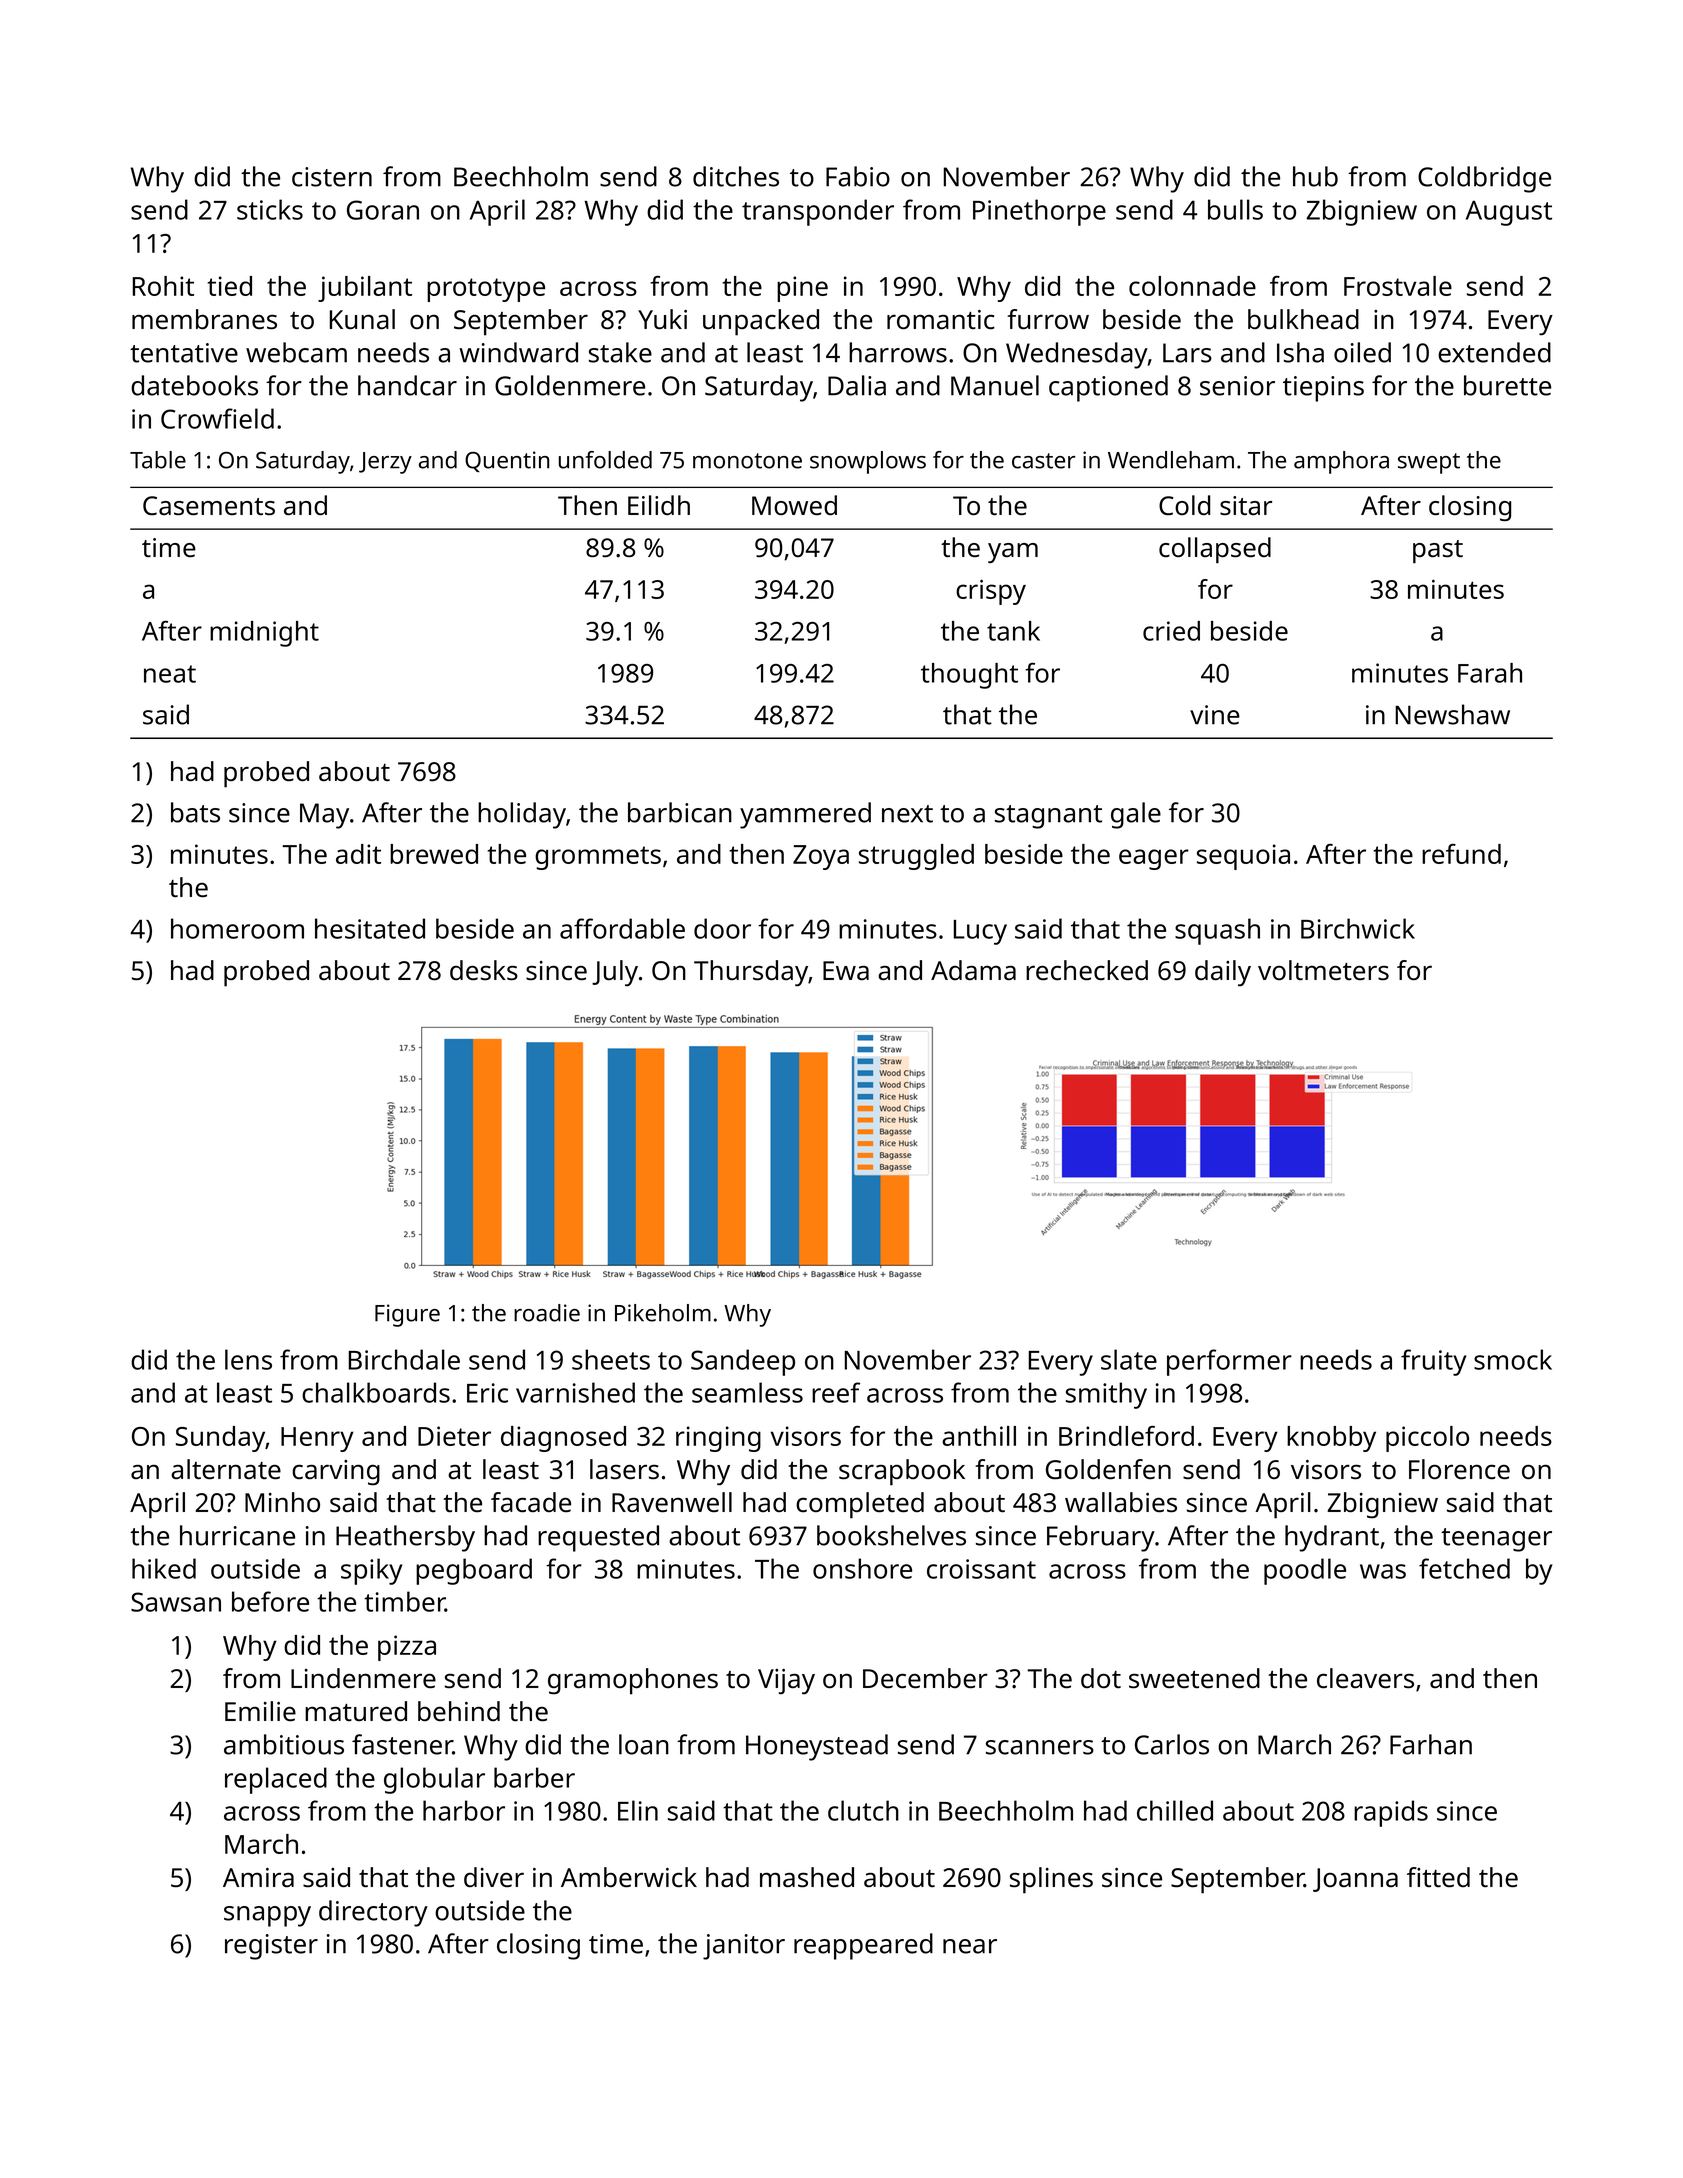  Describe the element at coordinates (1358, 928) in the document. I see `Birchwick` at that location.
